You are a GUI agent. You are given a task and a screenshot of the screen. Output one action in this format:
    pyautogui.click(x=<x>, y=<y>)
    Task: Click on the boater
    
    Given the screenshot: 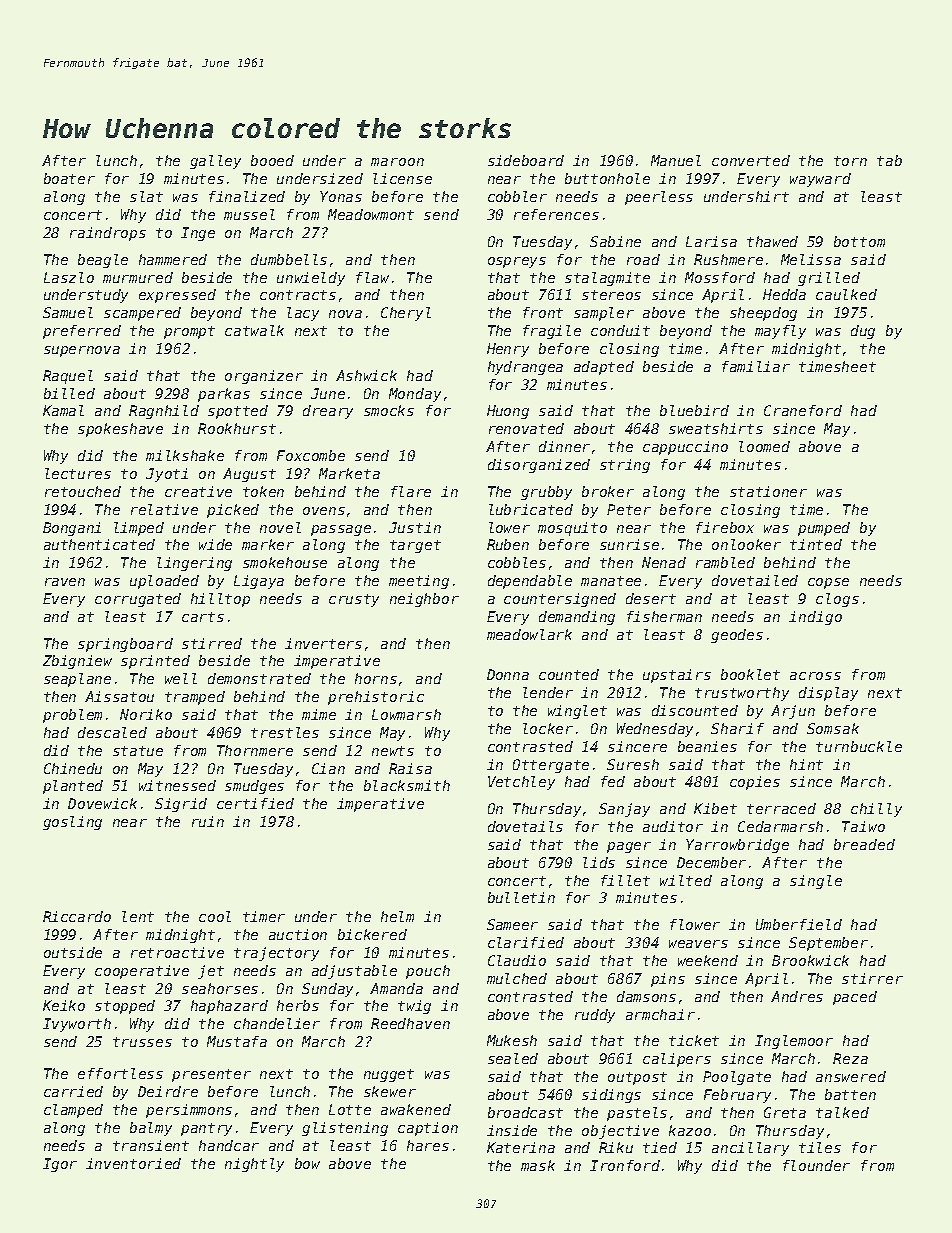 What is the action you would take?
    pyautogui.click(x=69, y=178)
